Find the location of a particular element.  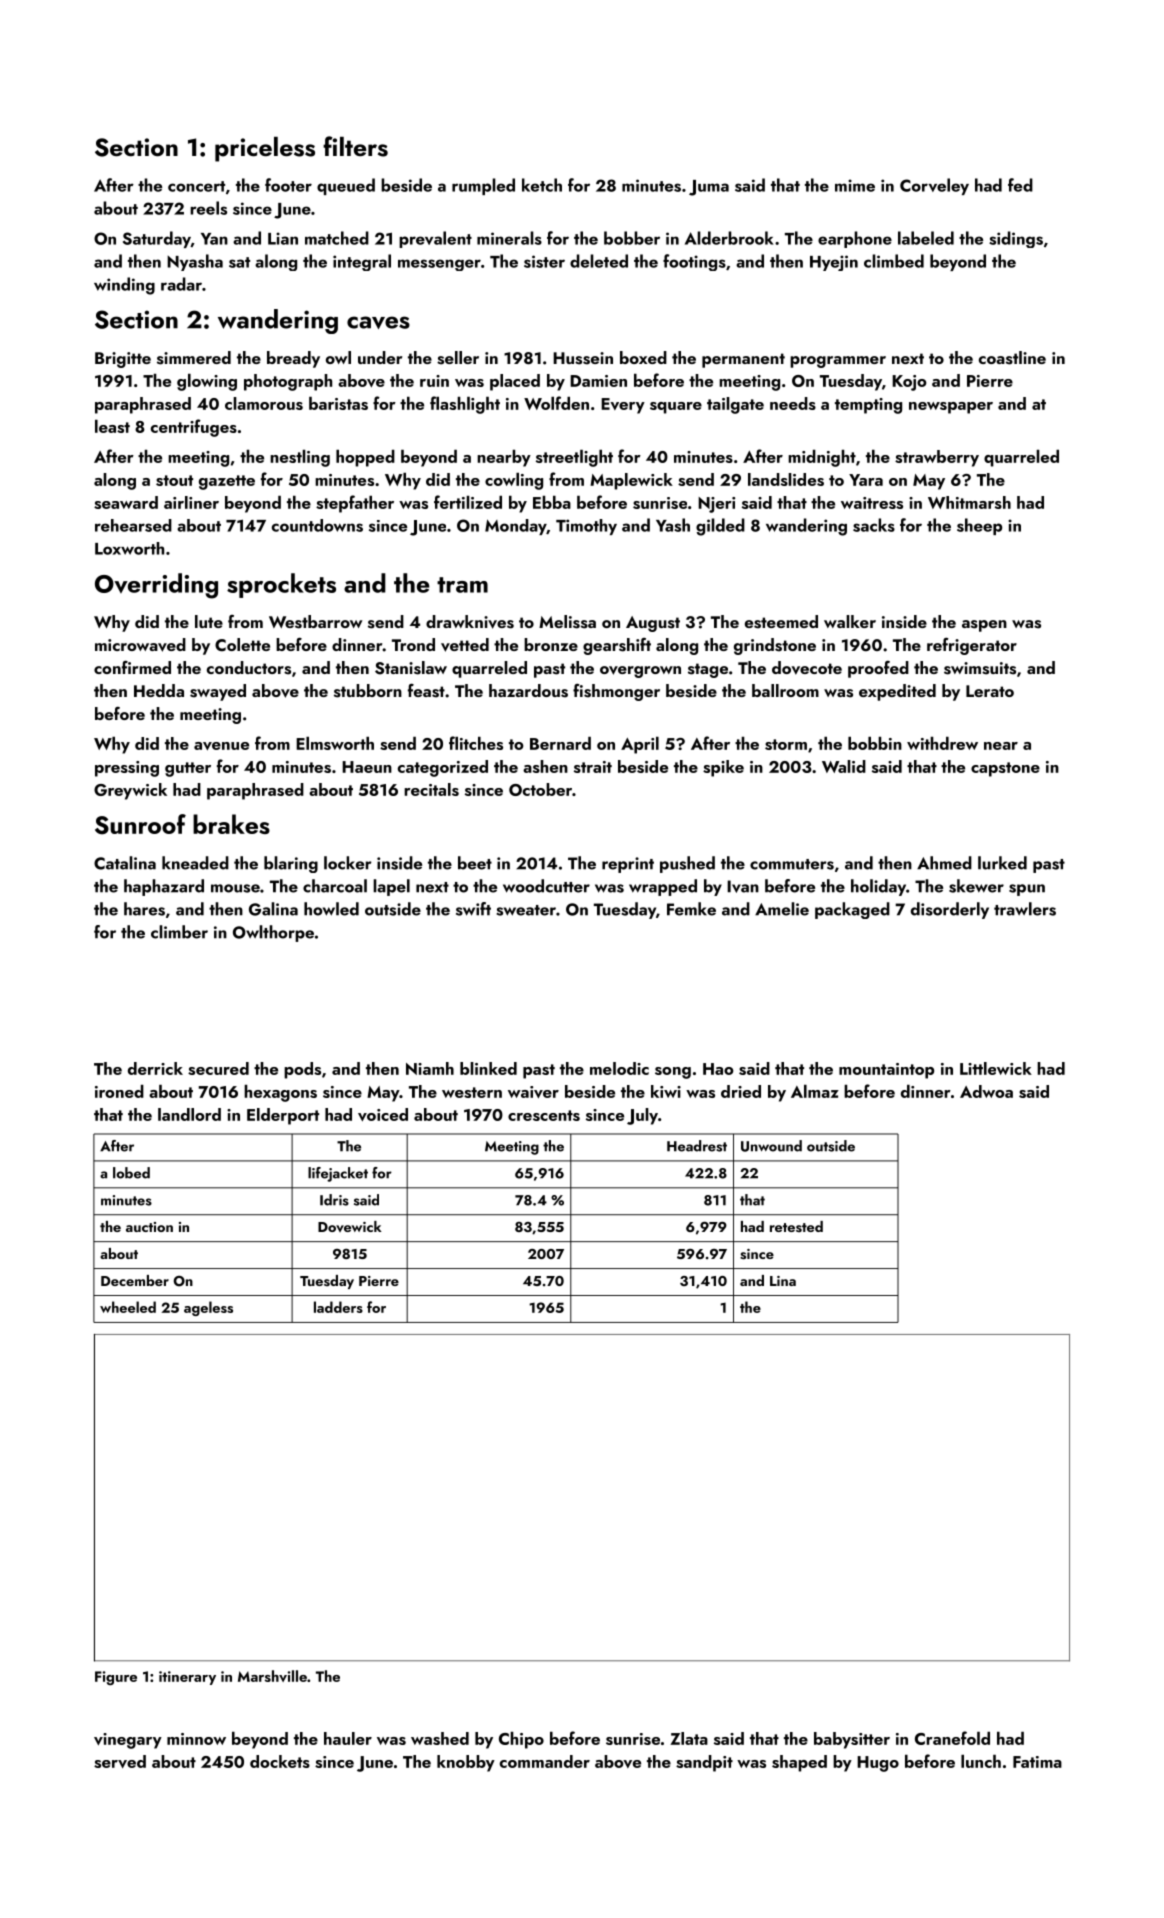

Marshville is located at coordinates (272, 1676).
